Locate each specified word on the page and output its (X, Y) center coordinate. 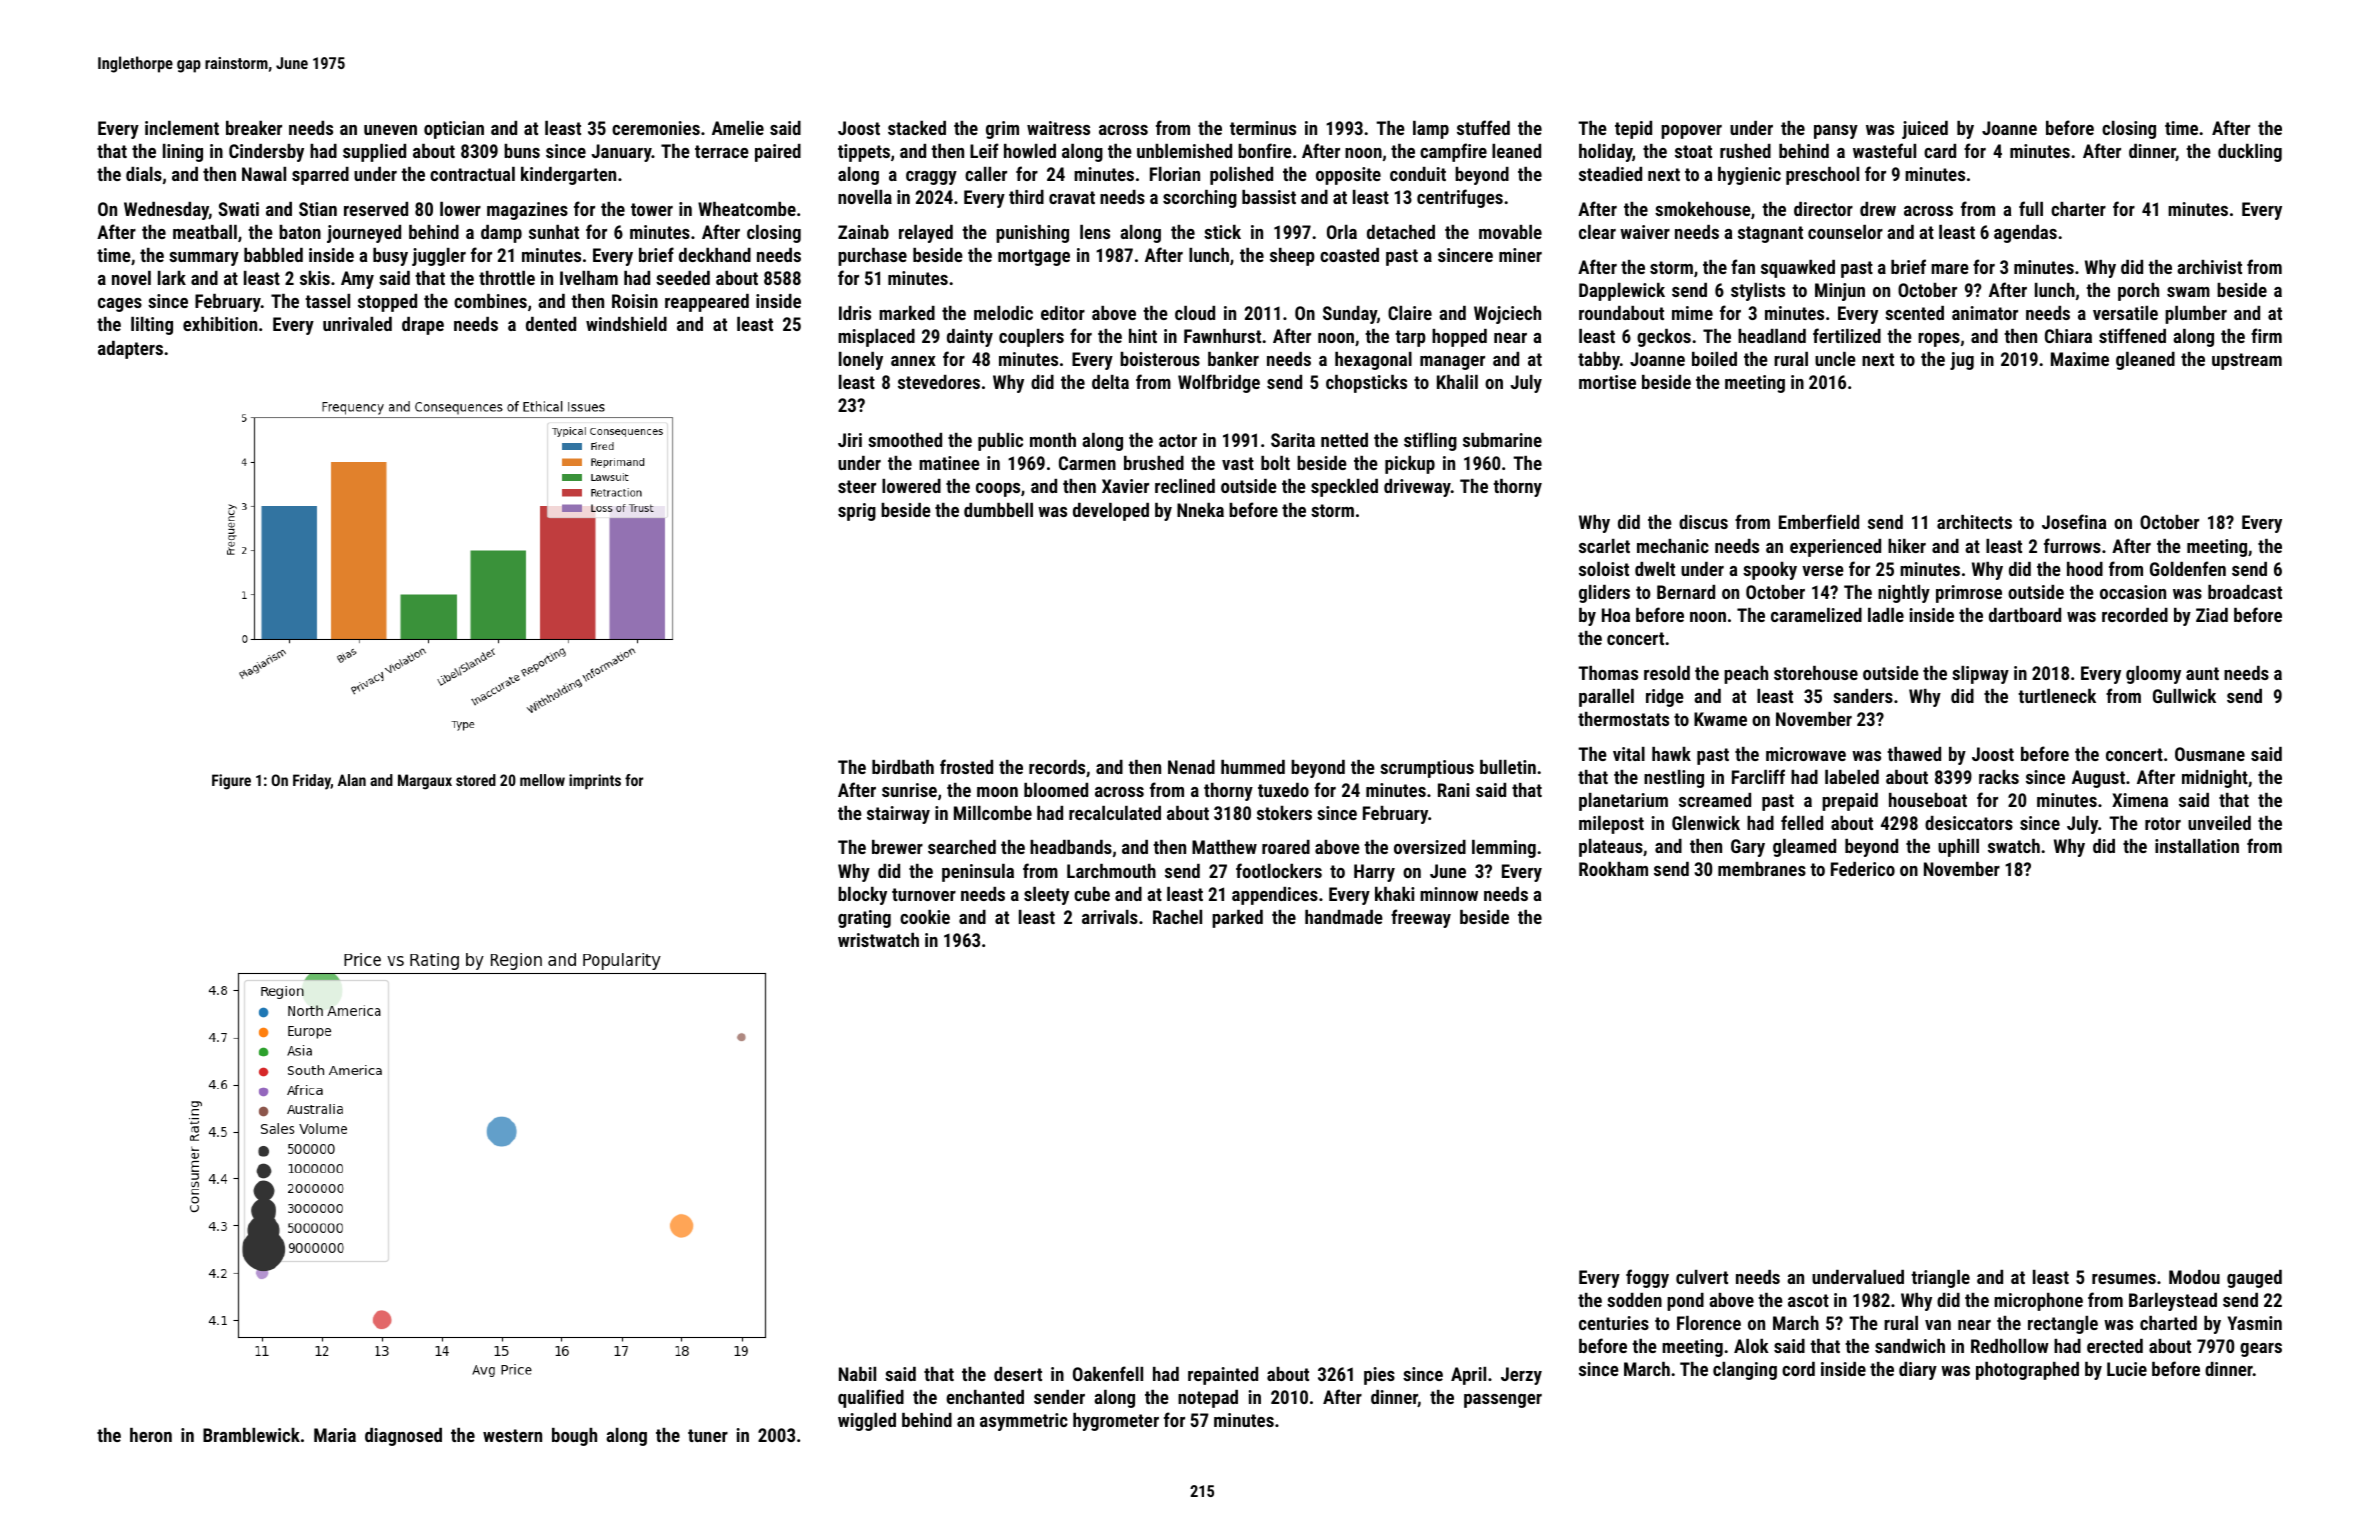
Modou (2194, 1277)
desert (1018, 1374)
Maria (335, 1435)
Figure (231, 782)
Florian (1175, 174)
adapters (130, 350)
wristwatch (878, 940)
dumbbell (998, 510)
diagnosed (403, 1437)
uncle (1835, 359)
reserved (376, 209)
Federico (1863, 869)
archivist (2209, 267)
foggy (1647, 1278)
